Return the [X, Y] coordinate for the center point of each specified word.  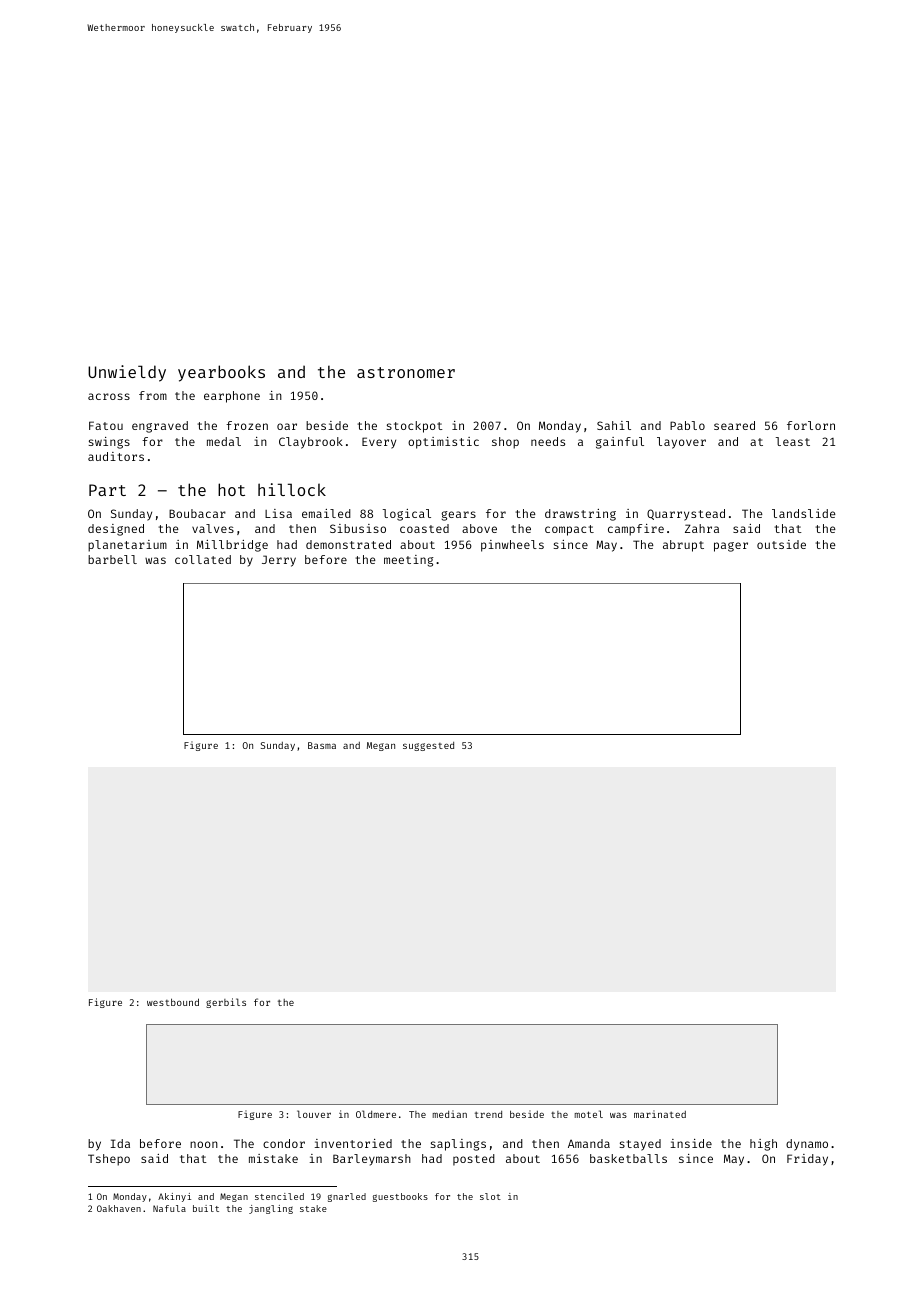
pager [731, 547]
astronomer [406, 372]
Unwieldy [127, 373]
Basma [322, 745]
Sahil [614, 425]
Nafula [169, 1208]
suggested [428, 746]
